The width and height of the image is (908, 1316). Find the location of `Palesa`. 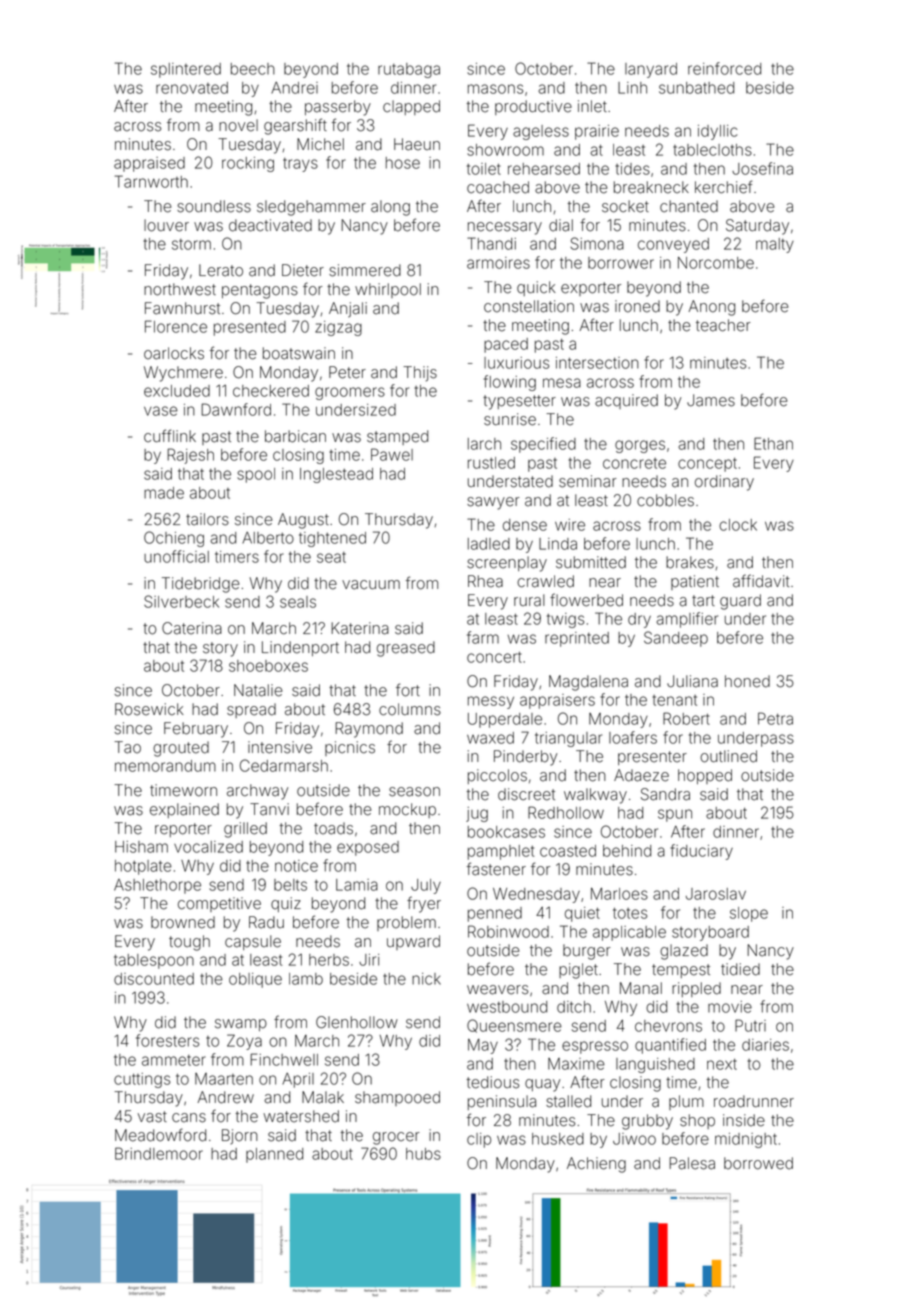

Palesa is located at coordinates (692, 1163).
